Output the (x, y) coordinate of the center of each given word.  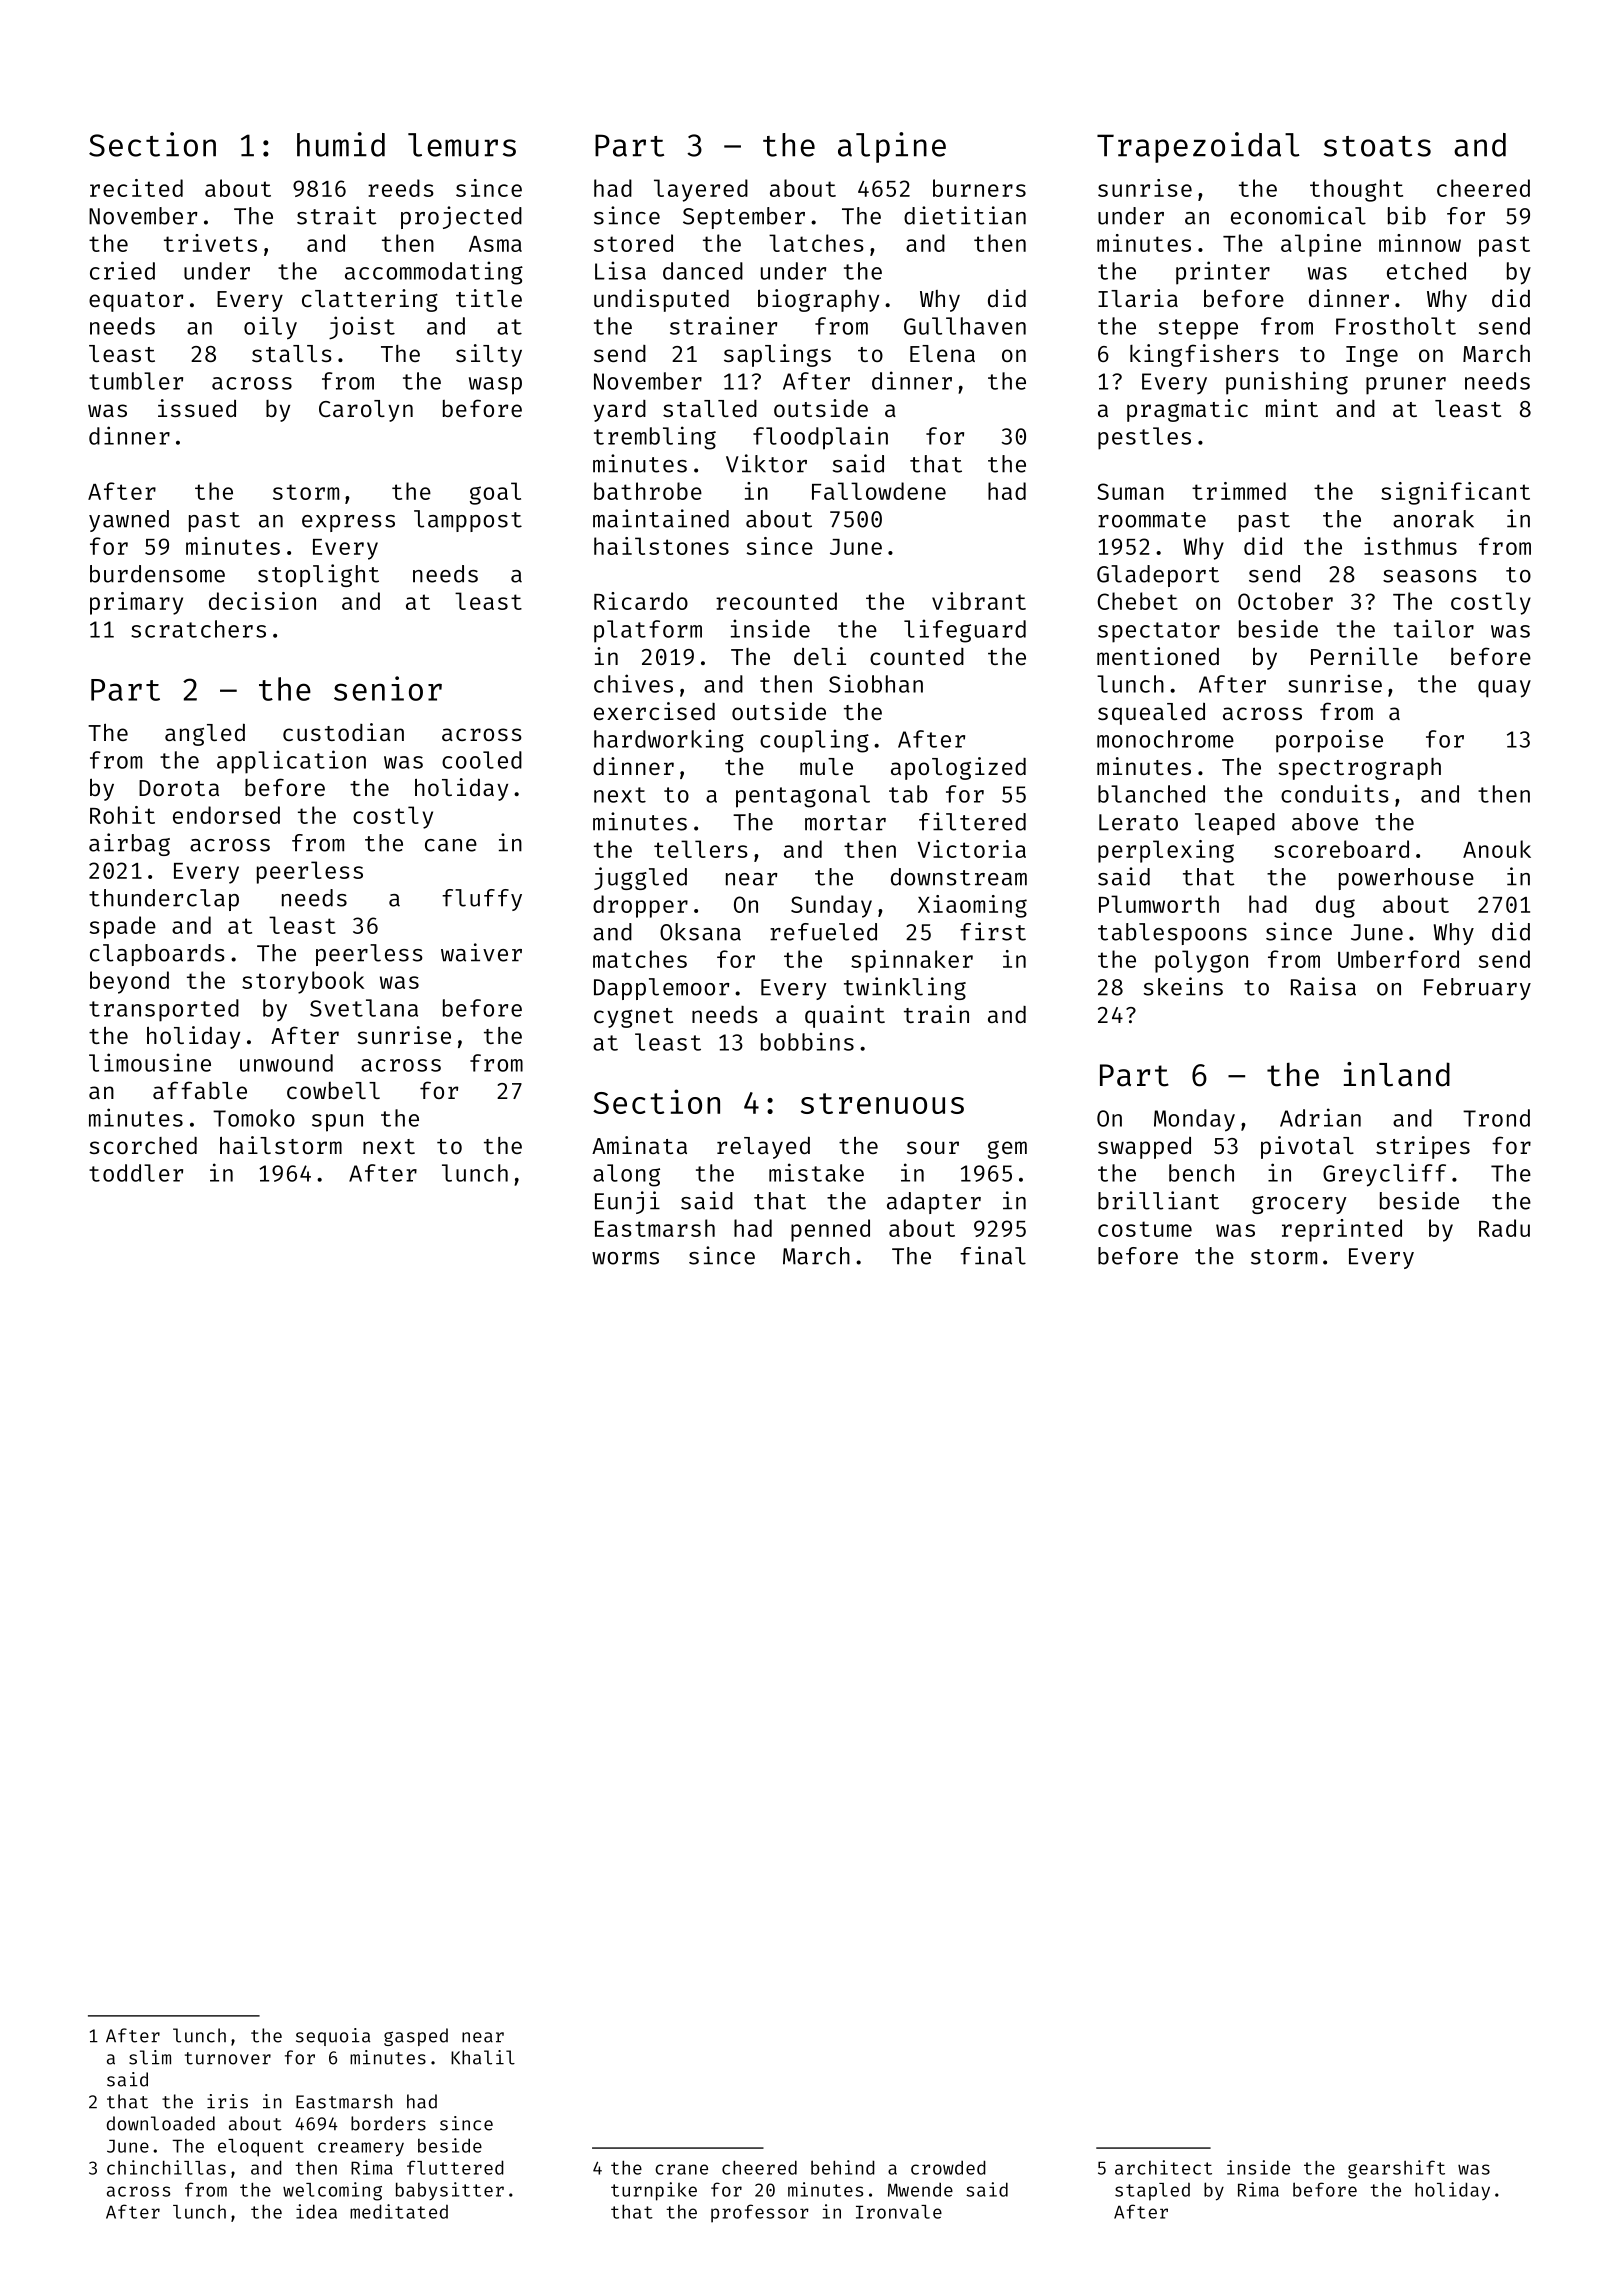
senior (388, 688)
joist (362, 328)
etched (1426, 271)
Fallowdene (879, 491)
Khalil (483, 2057)
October (1285, 601)
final (993, 1255)
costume (1145, 1229)
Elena (942, 353)
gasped (416, 2037)
